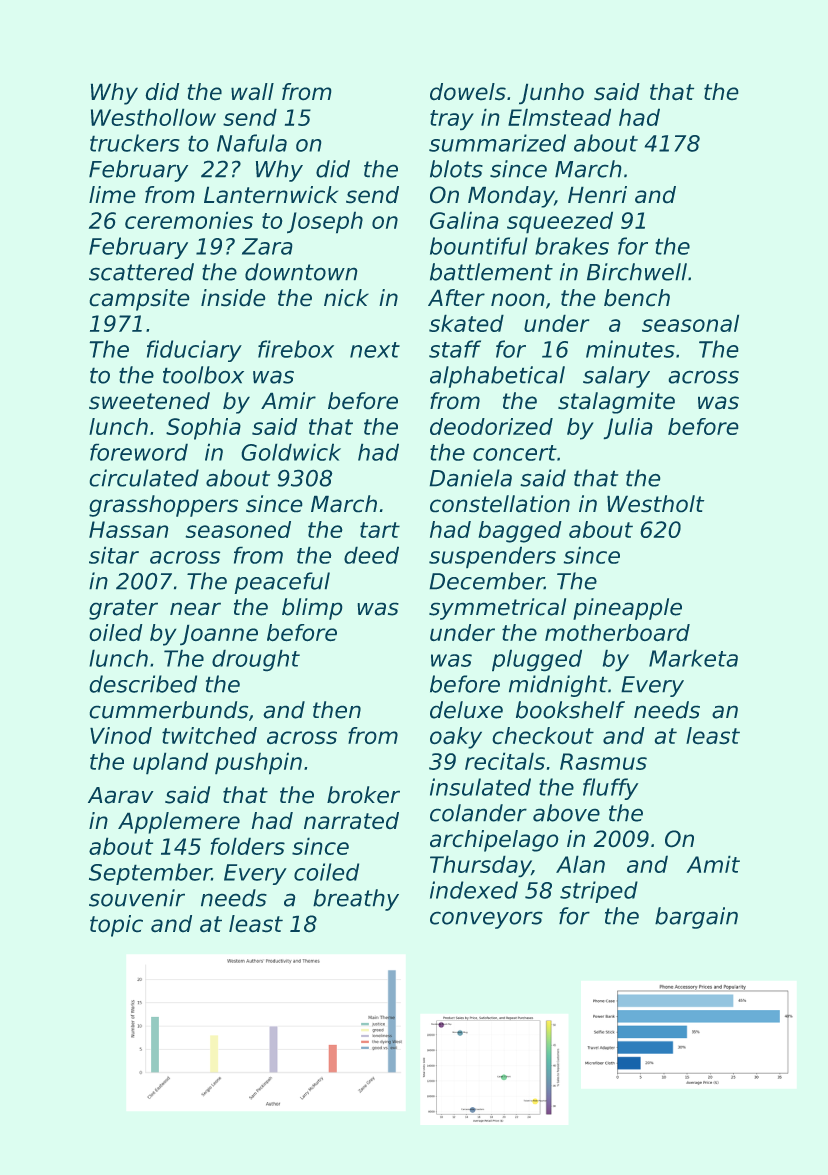  I want to click on bargain, so click(696, 918).
